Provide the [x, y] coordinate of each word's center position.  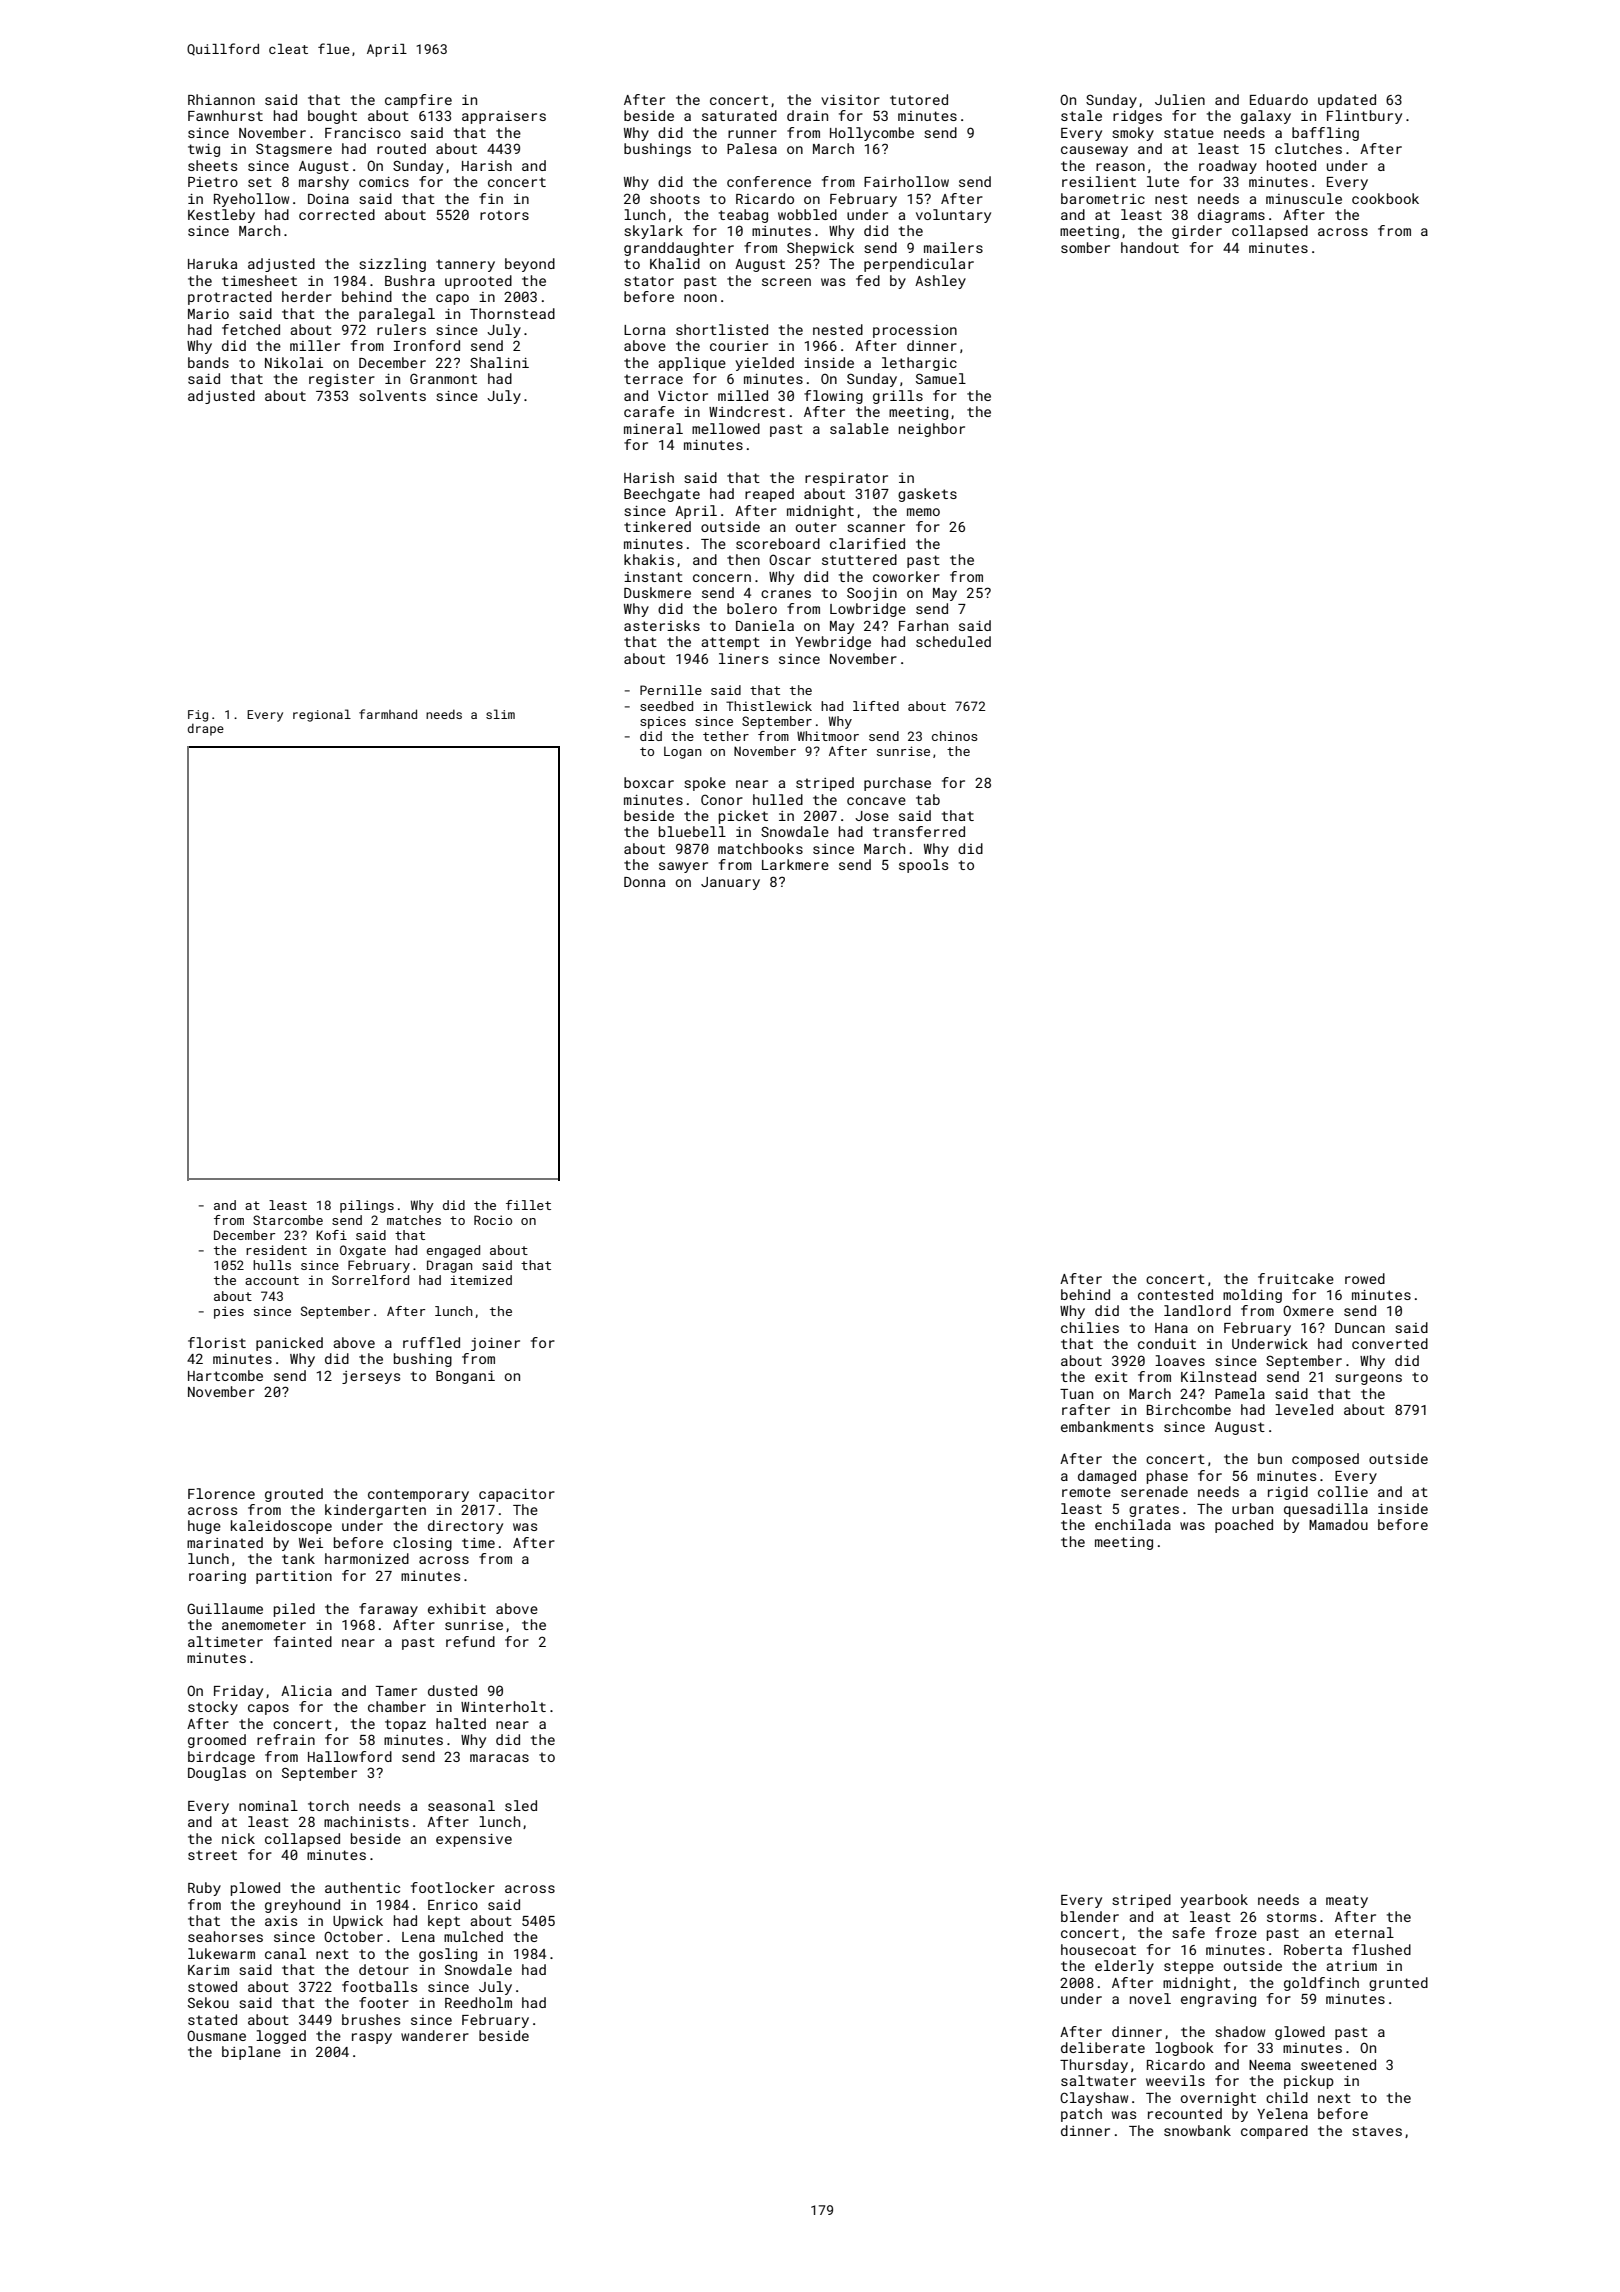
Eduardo [1279, 99]
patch [1081, 2115]
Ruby [204, 1889]
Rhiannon [221, 99]
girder [1197, 232]
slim [500, 714]
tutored [919, 99]
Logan [683, 752]
